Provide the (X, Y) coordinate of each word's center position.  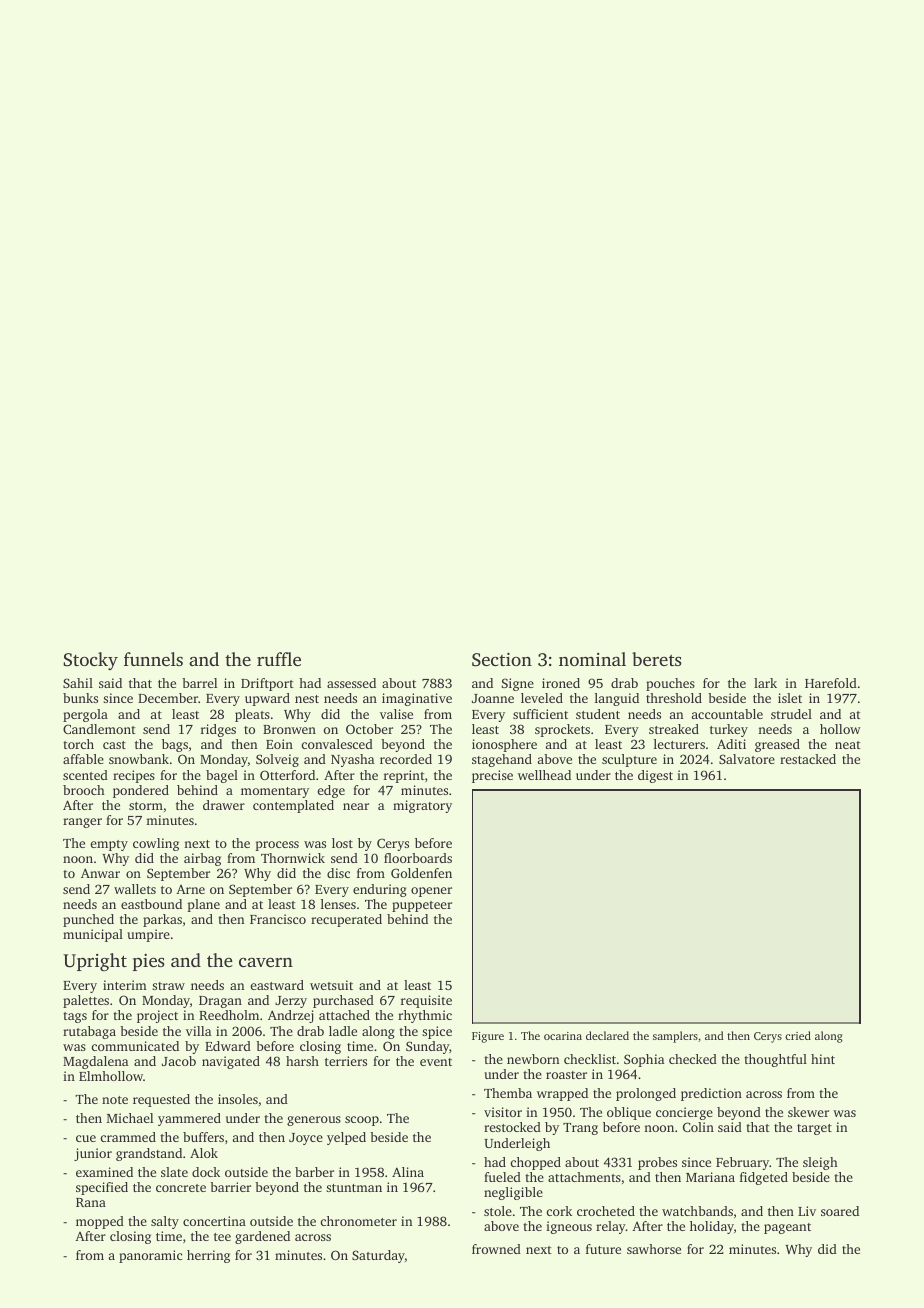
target (814, 1129)
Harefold (831, 683)
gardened (262, 1237)
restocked (512, 1127)
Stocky (90, 661)
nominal (592, 659)
